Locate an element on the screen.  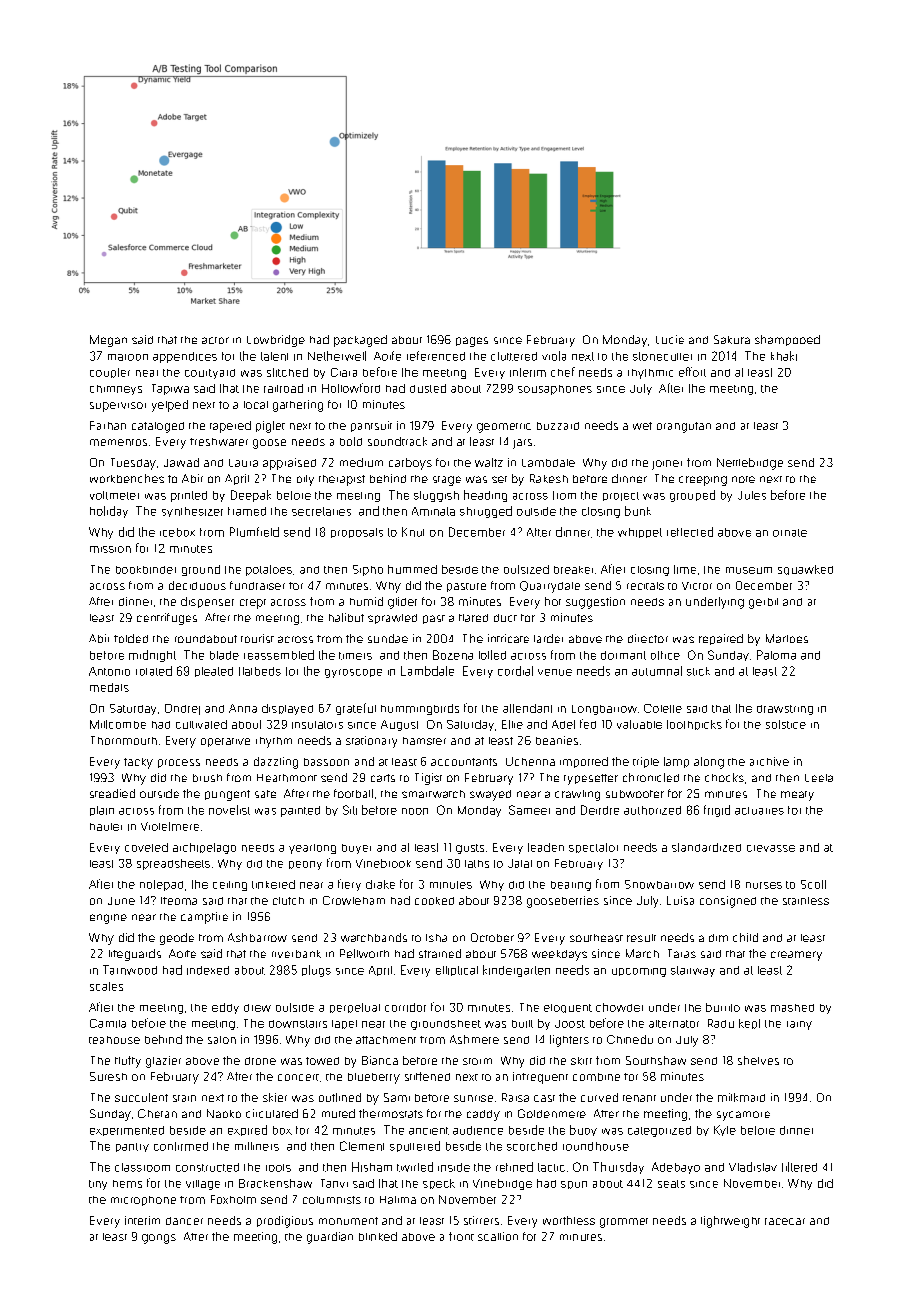
shampooed is located at coordinates (787, 340).
